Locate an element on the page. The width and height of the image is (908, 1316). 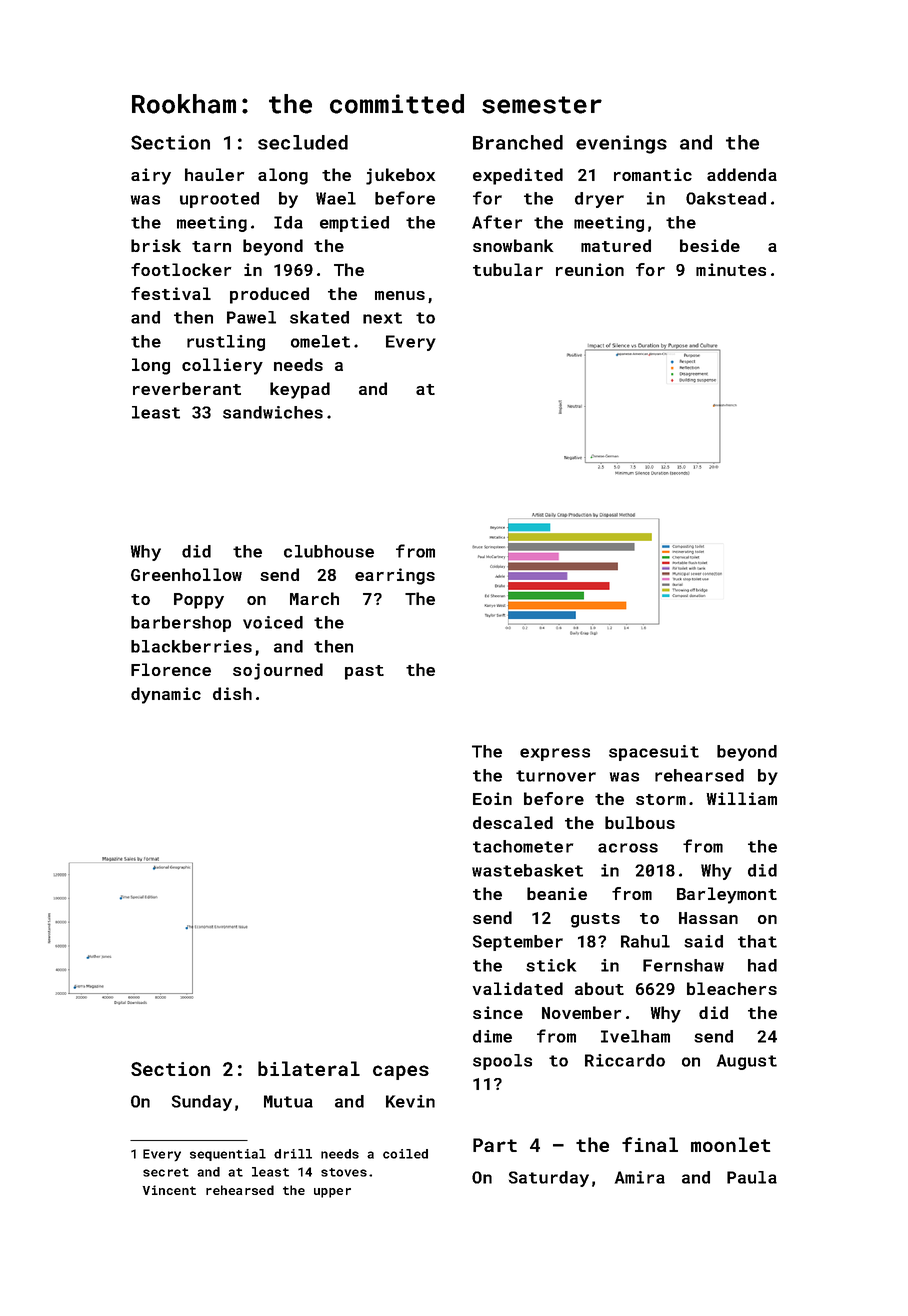
Eoin is located at coordinates (492, 798).
